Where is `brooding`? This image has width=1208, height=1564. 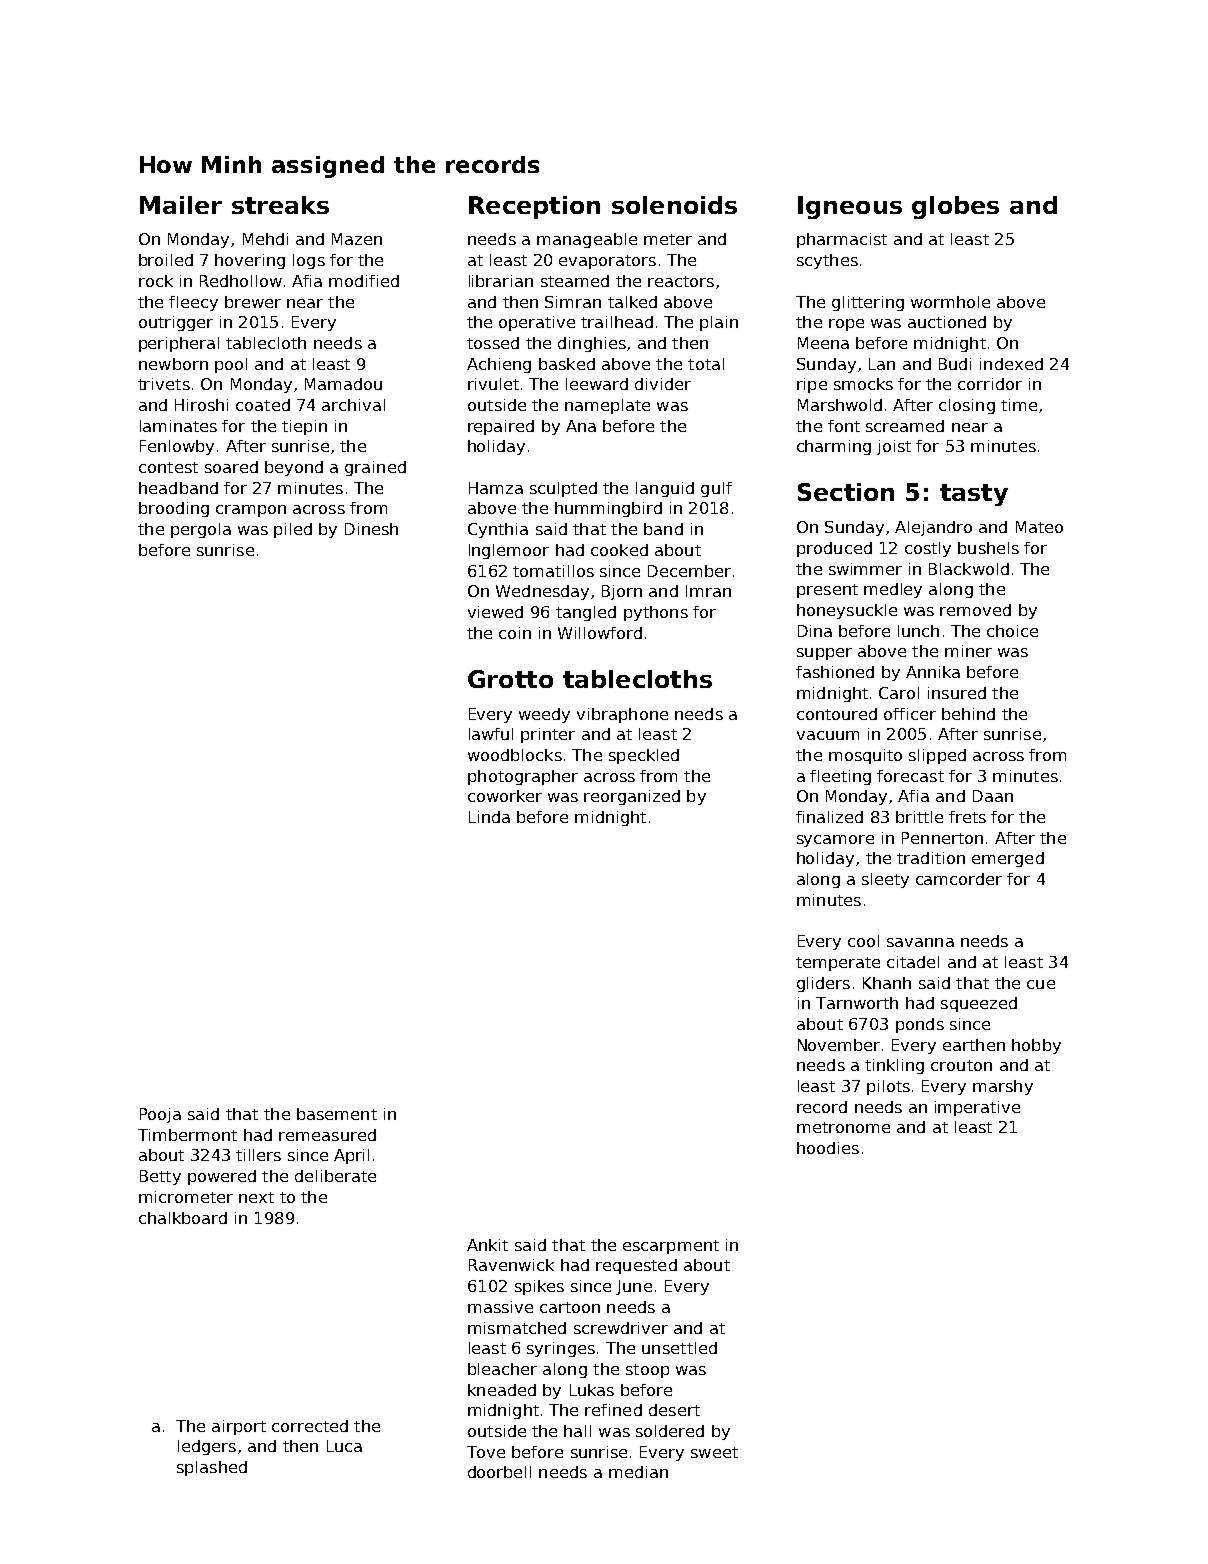
brooding is located at coordinates (174, 509).
